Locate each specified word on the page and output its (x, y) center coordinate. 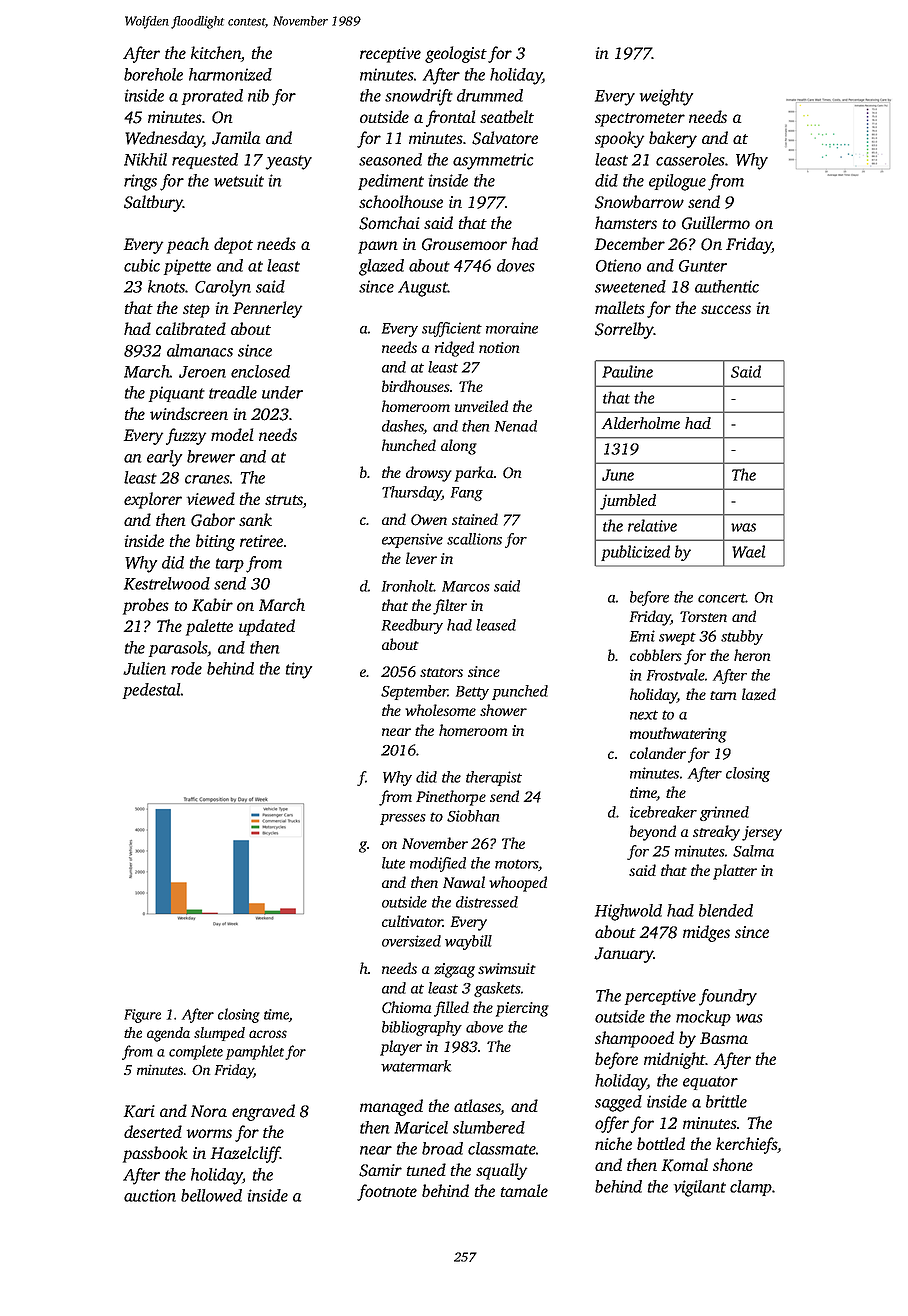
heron (752, 655)
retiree (261, 541)
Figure (142, 1016)
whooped (518, 884)
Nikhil (145, 159)
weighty (666, 97)
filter (450, 607)
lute (393, 863)
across (268, 1034)
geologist (456, 54)
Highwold (628, 912)
